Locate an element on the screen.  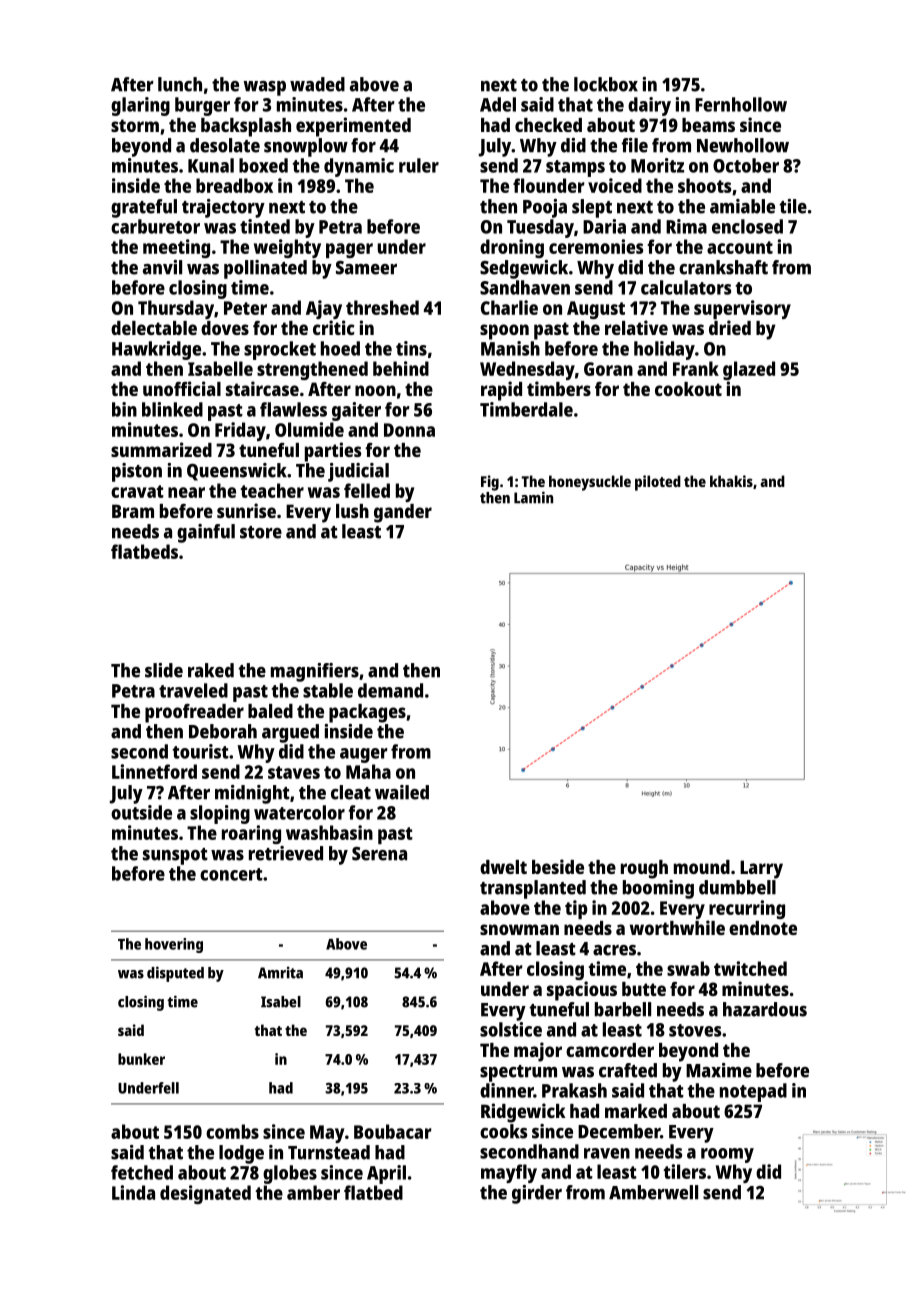
demand is located at coordinates (390, 690).
